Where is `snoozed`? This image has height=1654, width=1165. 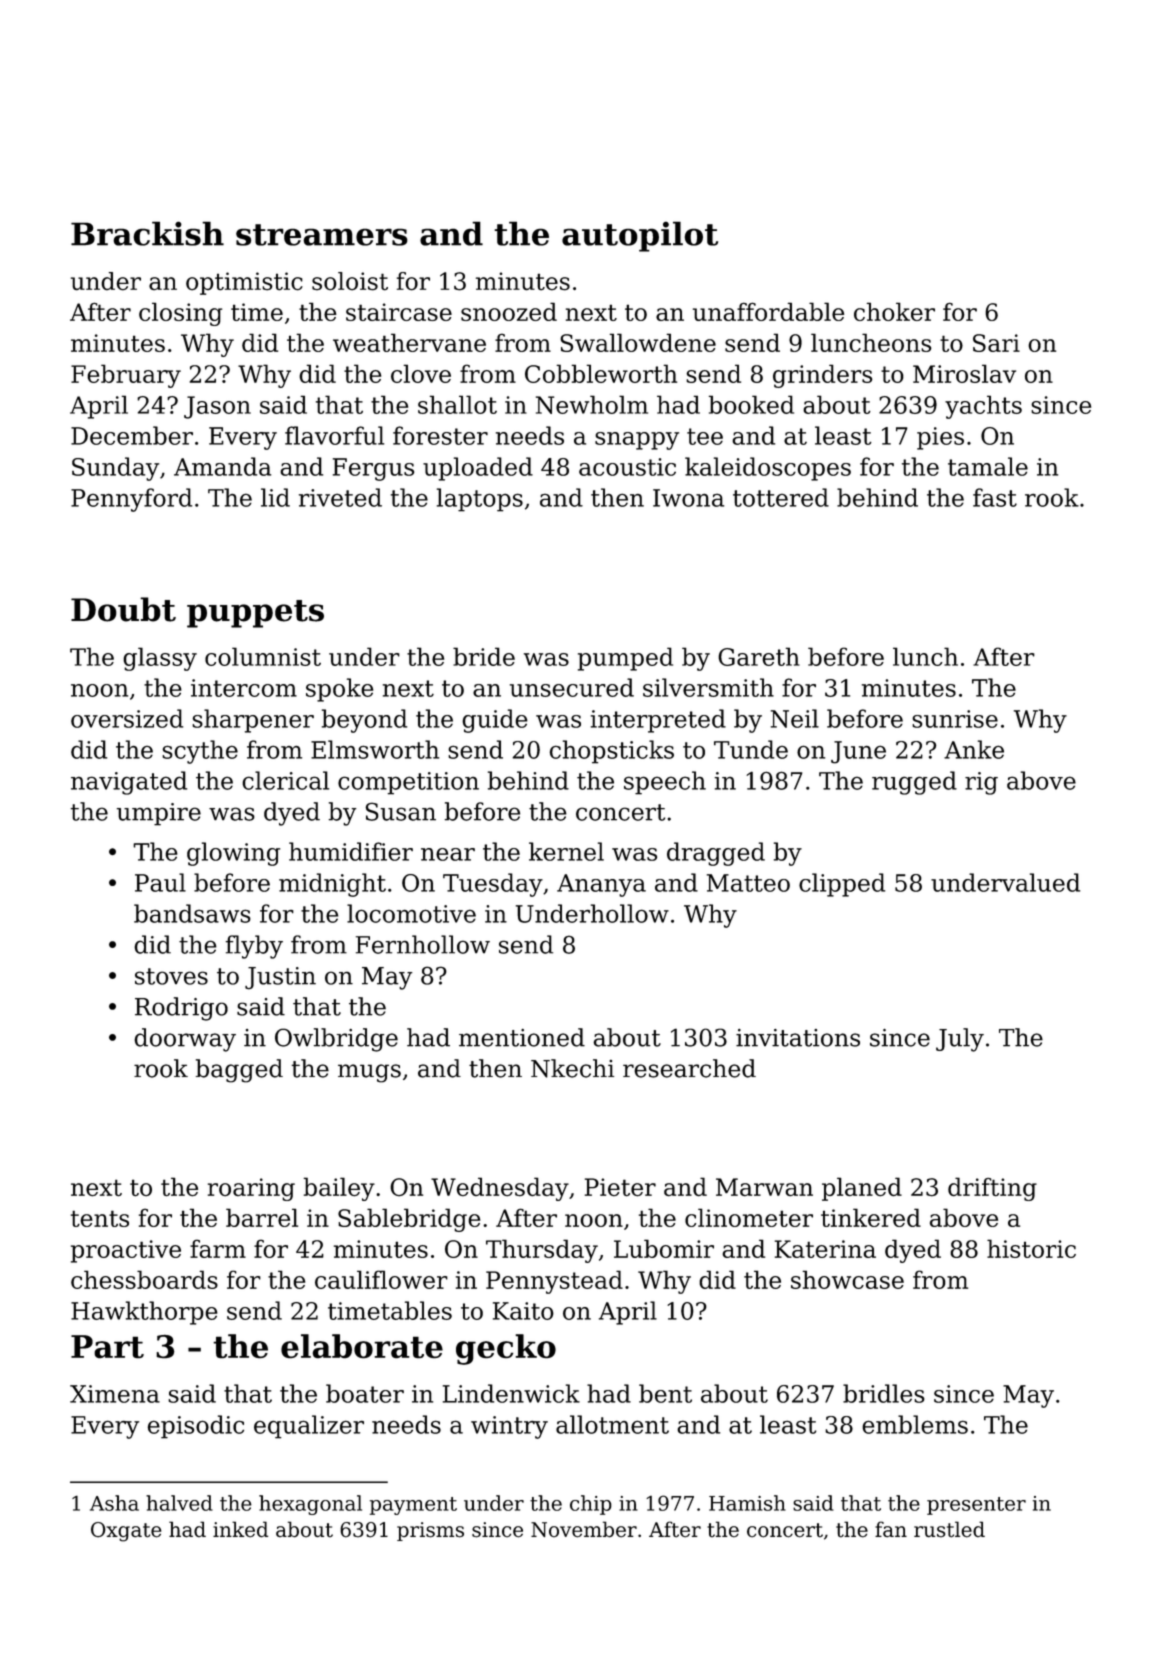 snoozed is located at coordinates (509, 311).
